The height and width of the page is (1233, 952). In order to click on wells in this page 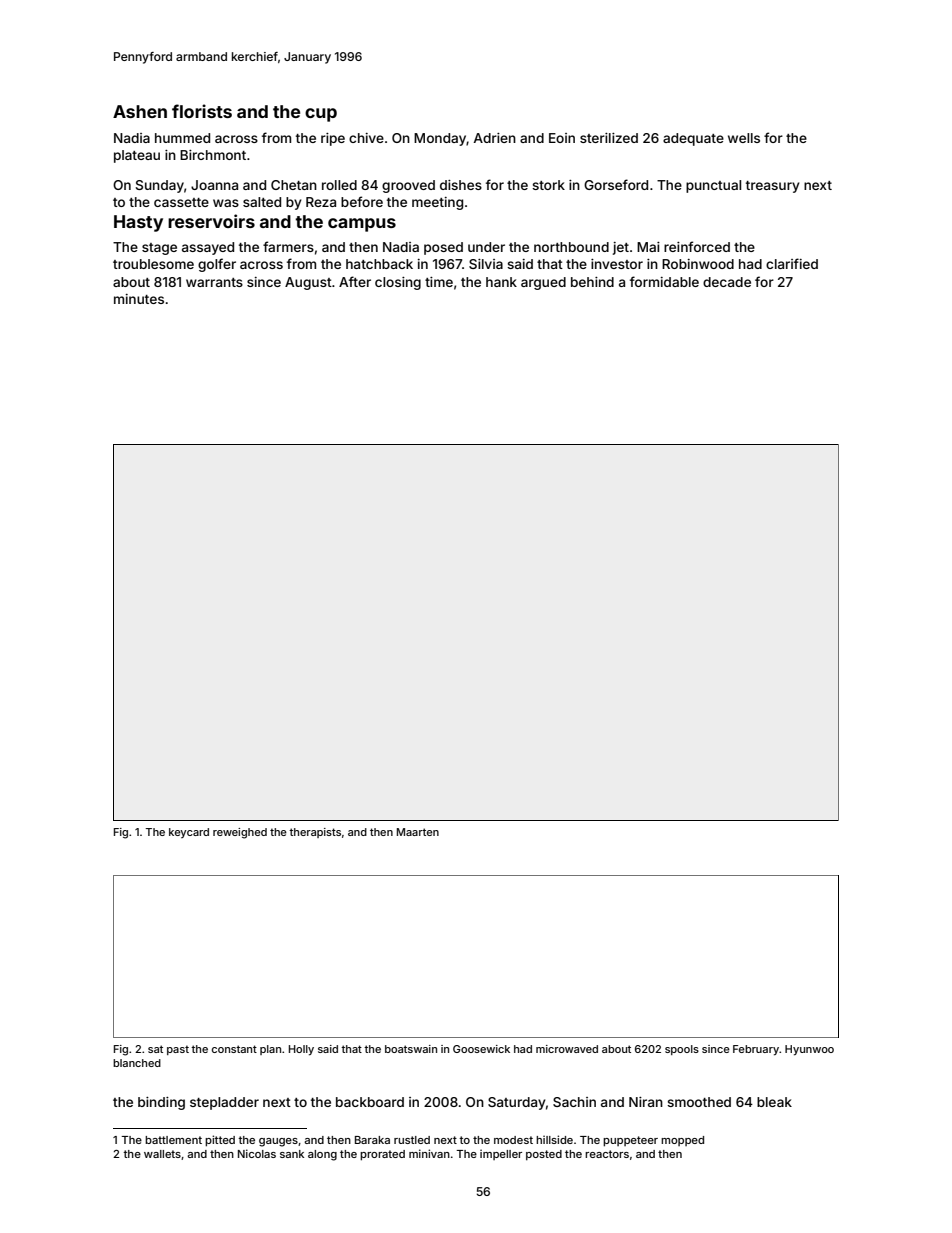, I will do `click(744, 138)`.
